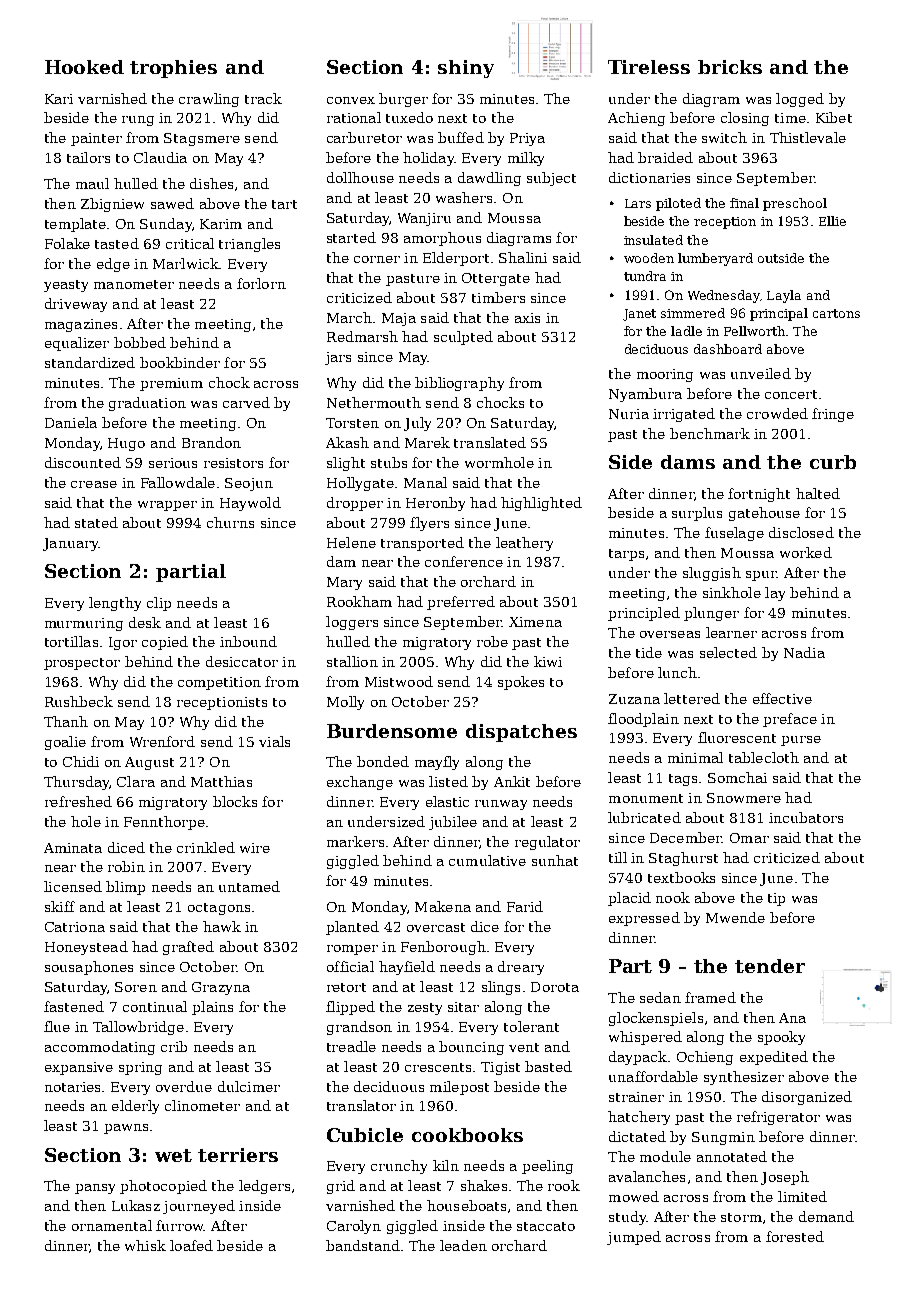 Image resolution: width=908 pixels, height=1316 pixels. I want to click on plains, so click(212, 1008).
